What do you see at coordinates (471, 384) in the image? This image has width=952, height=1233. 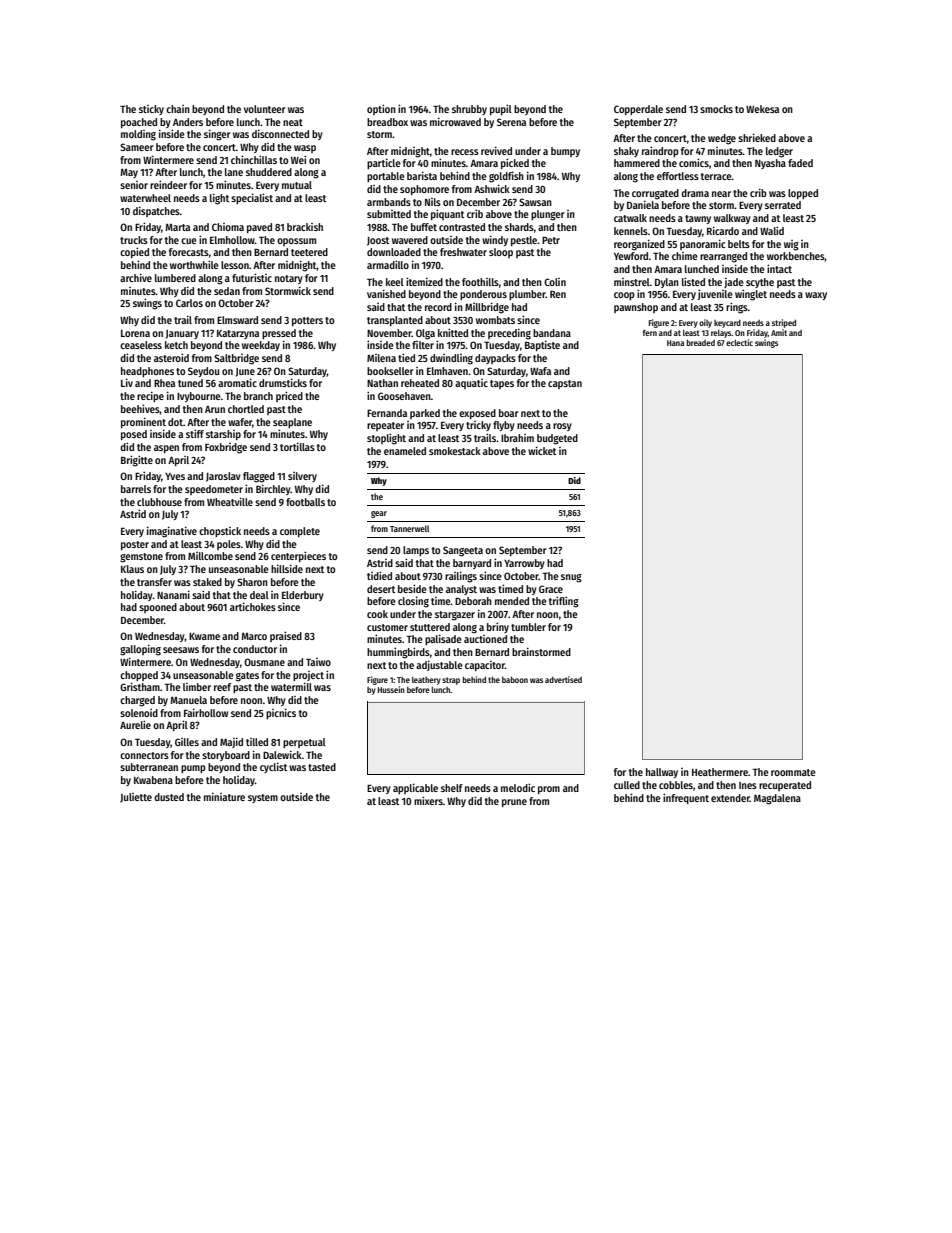 I see `aquatic` at bounding box center [471, 384].
